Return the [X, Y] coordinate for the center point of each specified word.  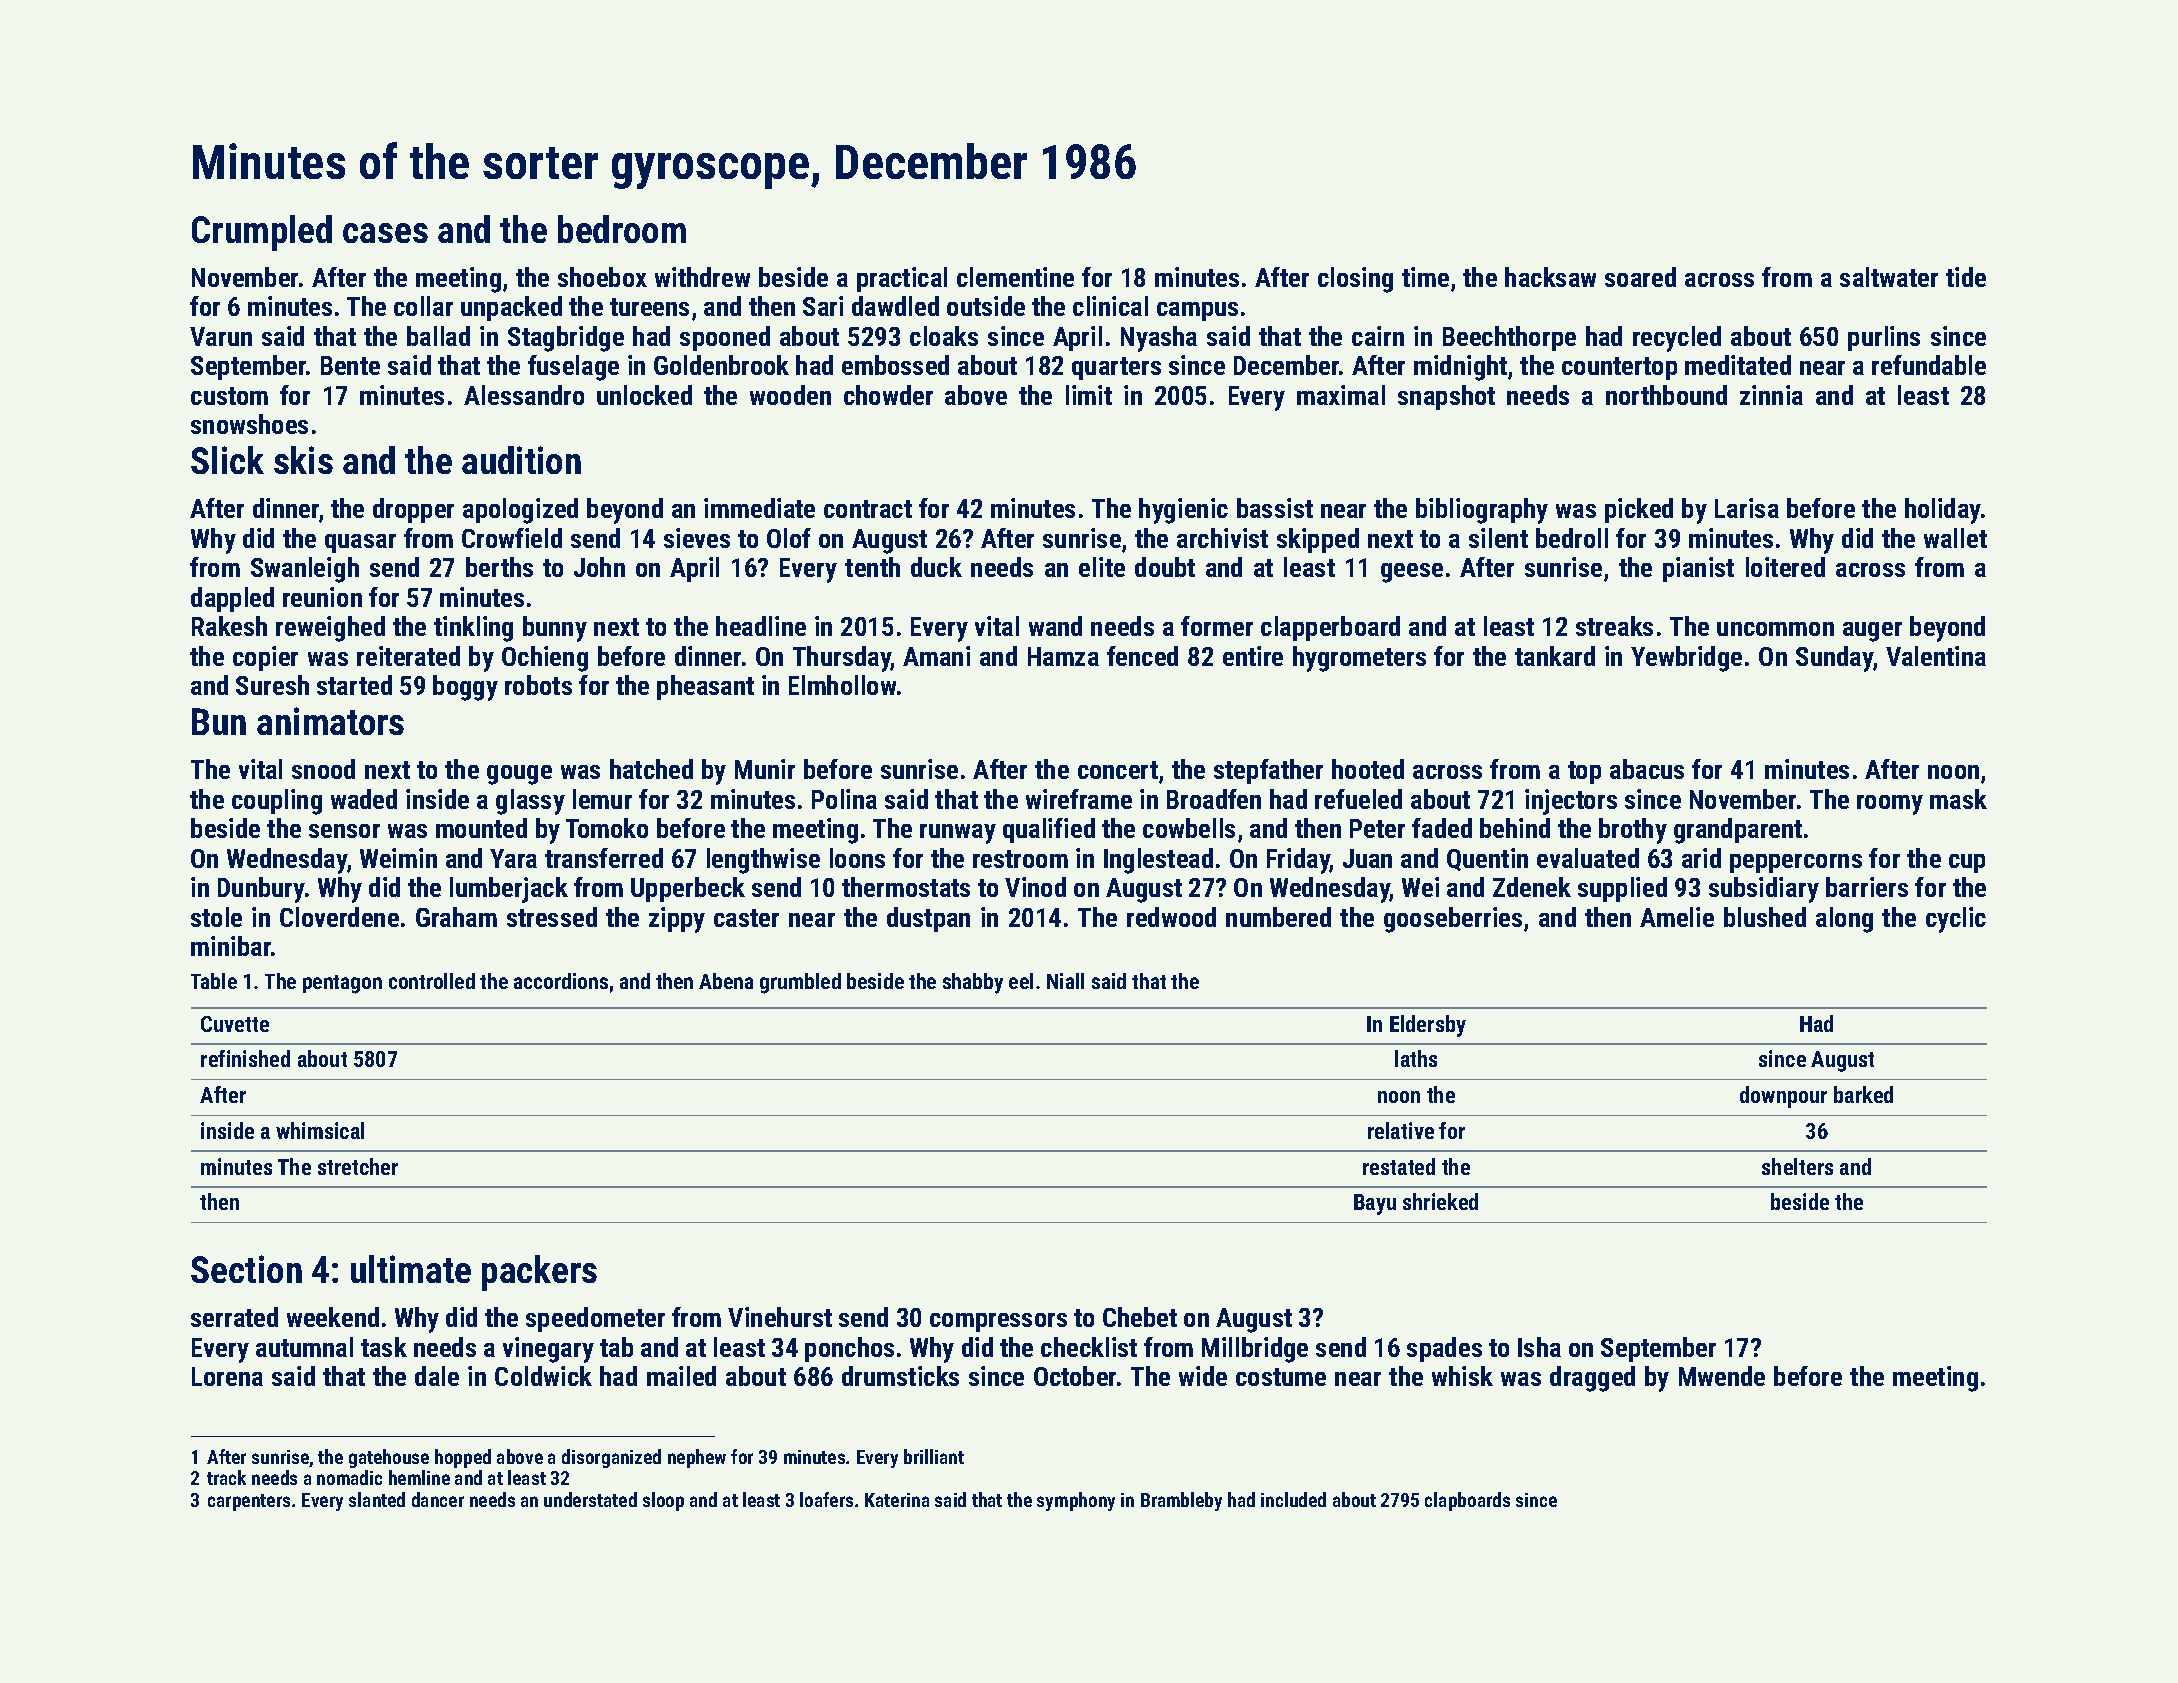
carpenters [249, 1502]
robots [538, 685]
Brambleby [1181, 1501]
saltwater [1889, 277]
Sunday [1834, 659]
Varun [221, 336]
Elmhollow [842, 685]
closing [1355, 280]
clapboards [1467, 1501]
